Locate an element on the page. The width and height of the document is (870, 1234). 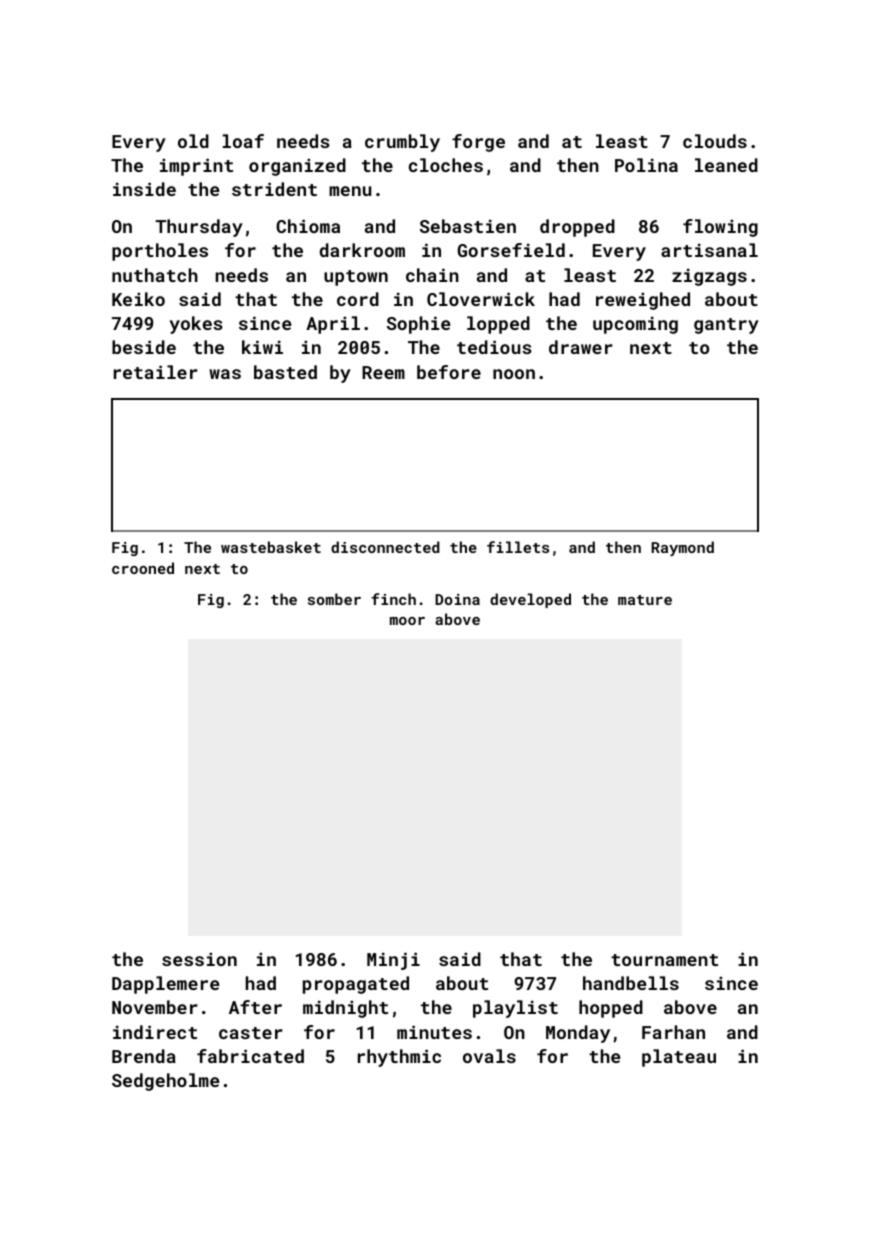
clouds is located at coordinates (715, 141).
